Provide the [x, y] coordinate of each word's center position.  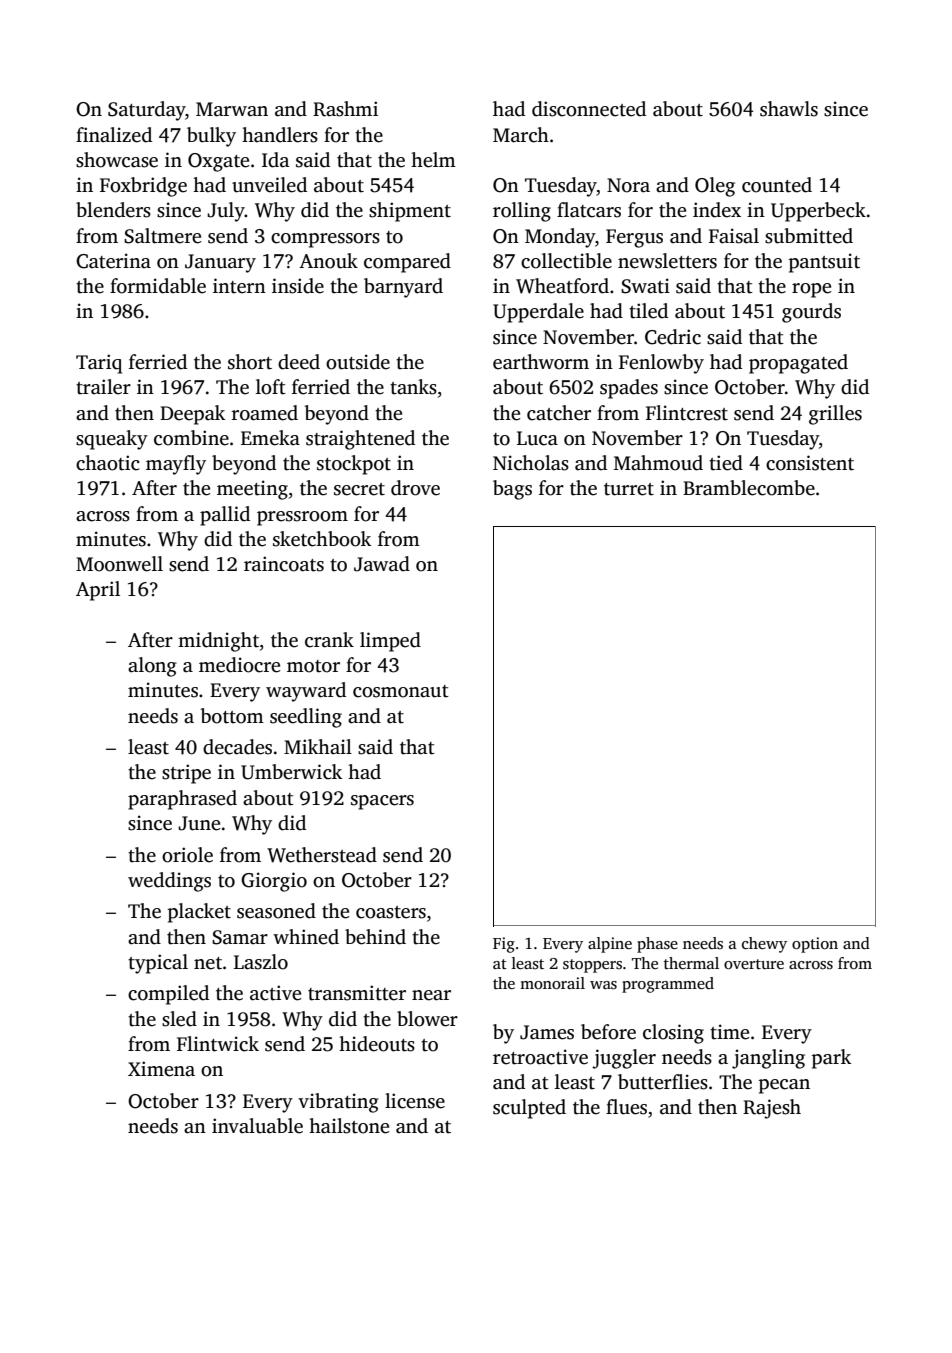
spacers [382, 802]
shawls [789, 109]
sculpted [529, 1109]
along [152, 667]
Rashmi [345, 109]
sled [179, 1019]
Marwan [232, 109]
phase [657, 945]
